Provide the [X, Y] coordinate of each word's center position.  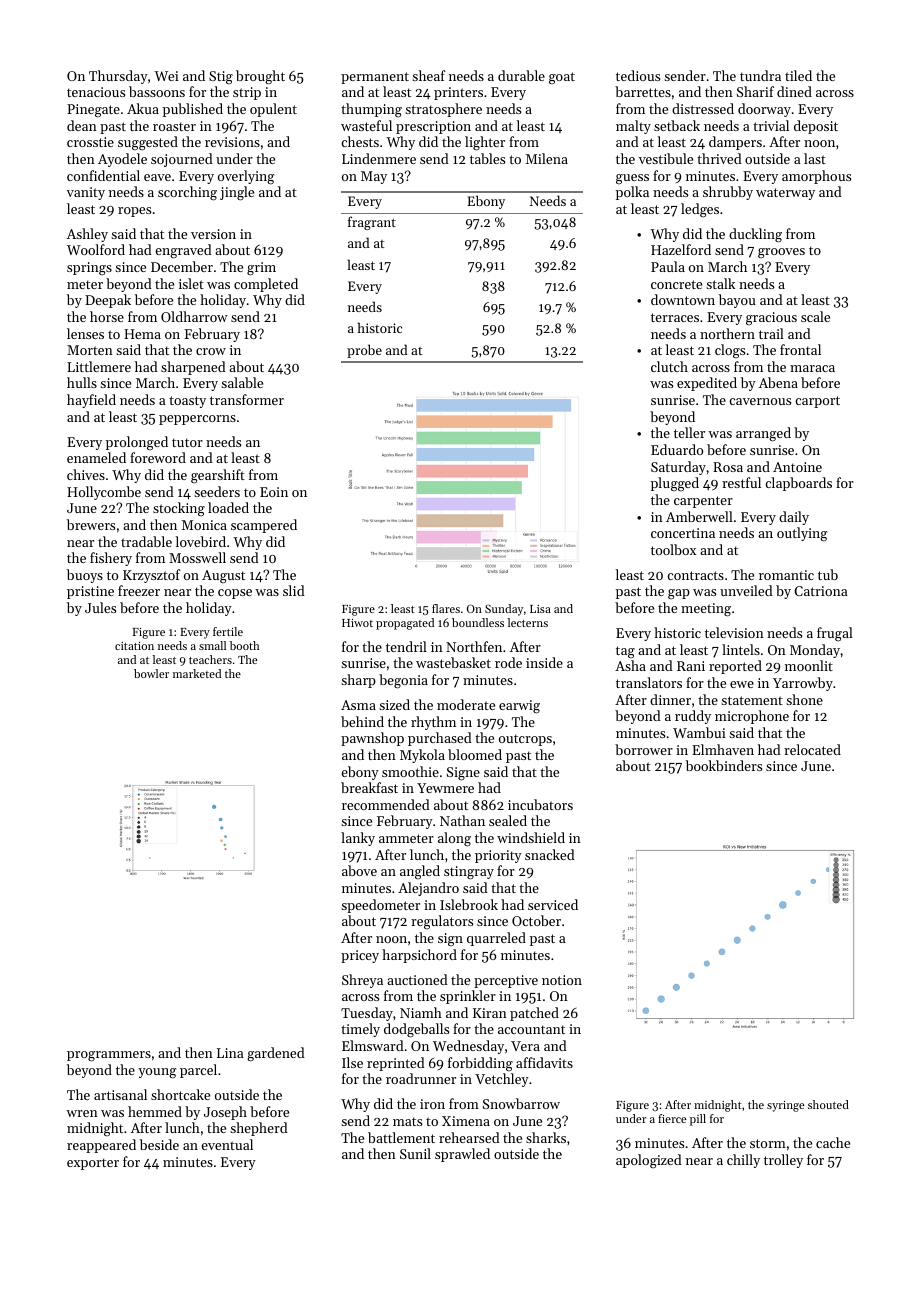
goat [562, 78]
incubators [540, 804]
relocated [812, 749]
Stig [221, 77]
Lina [230, 1053]
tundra [760, 75]
